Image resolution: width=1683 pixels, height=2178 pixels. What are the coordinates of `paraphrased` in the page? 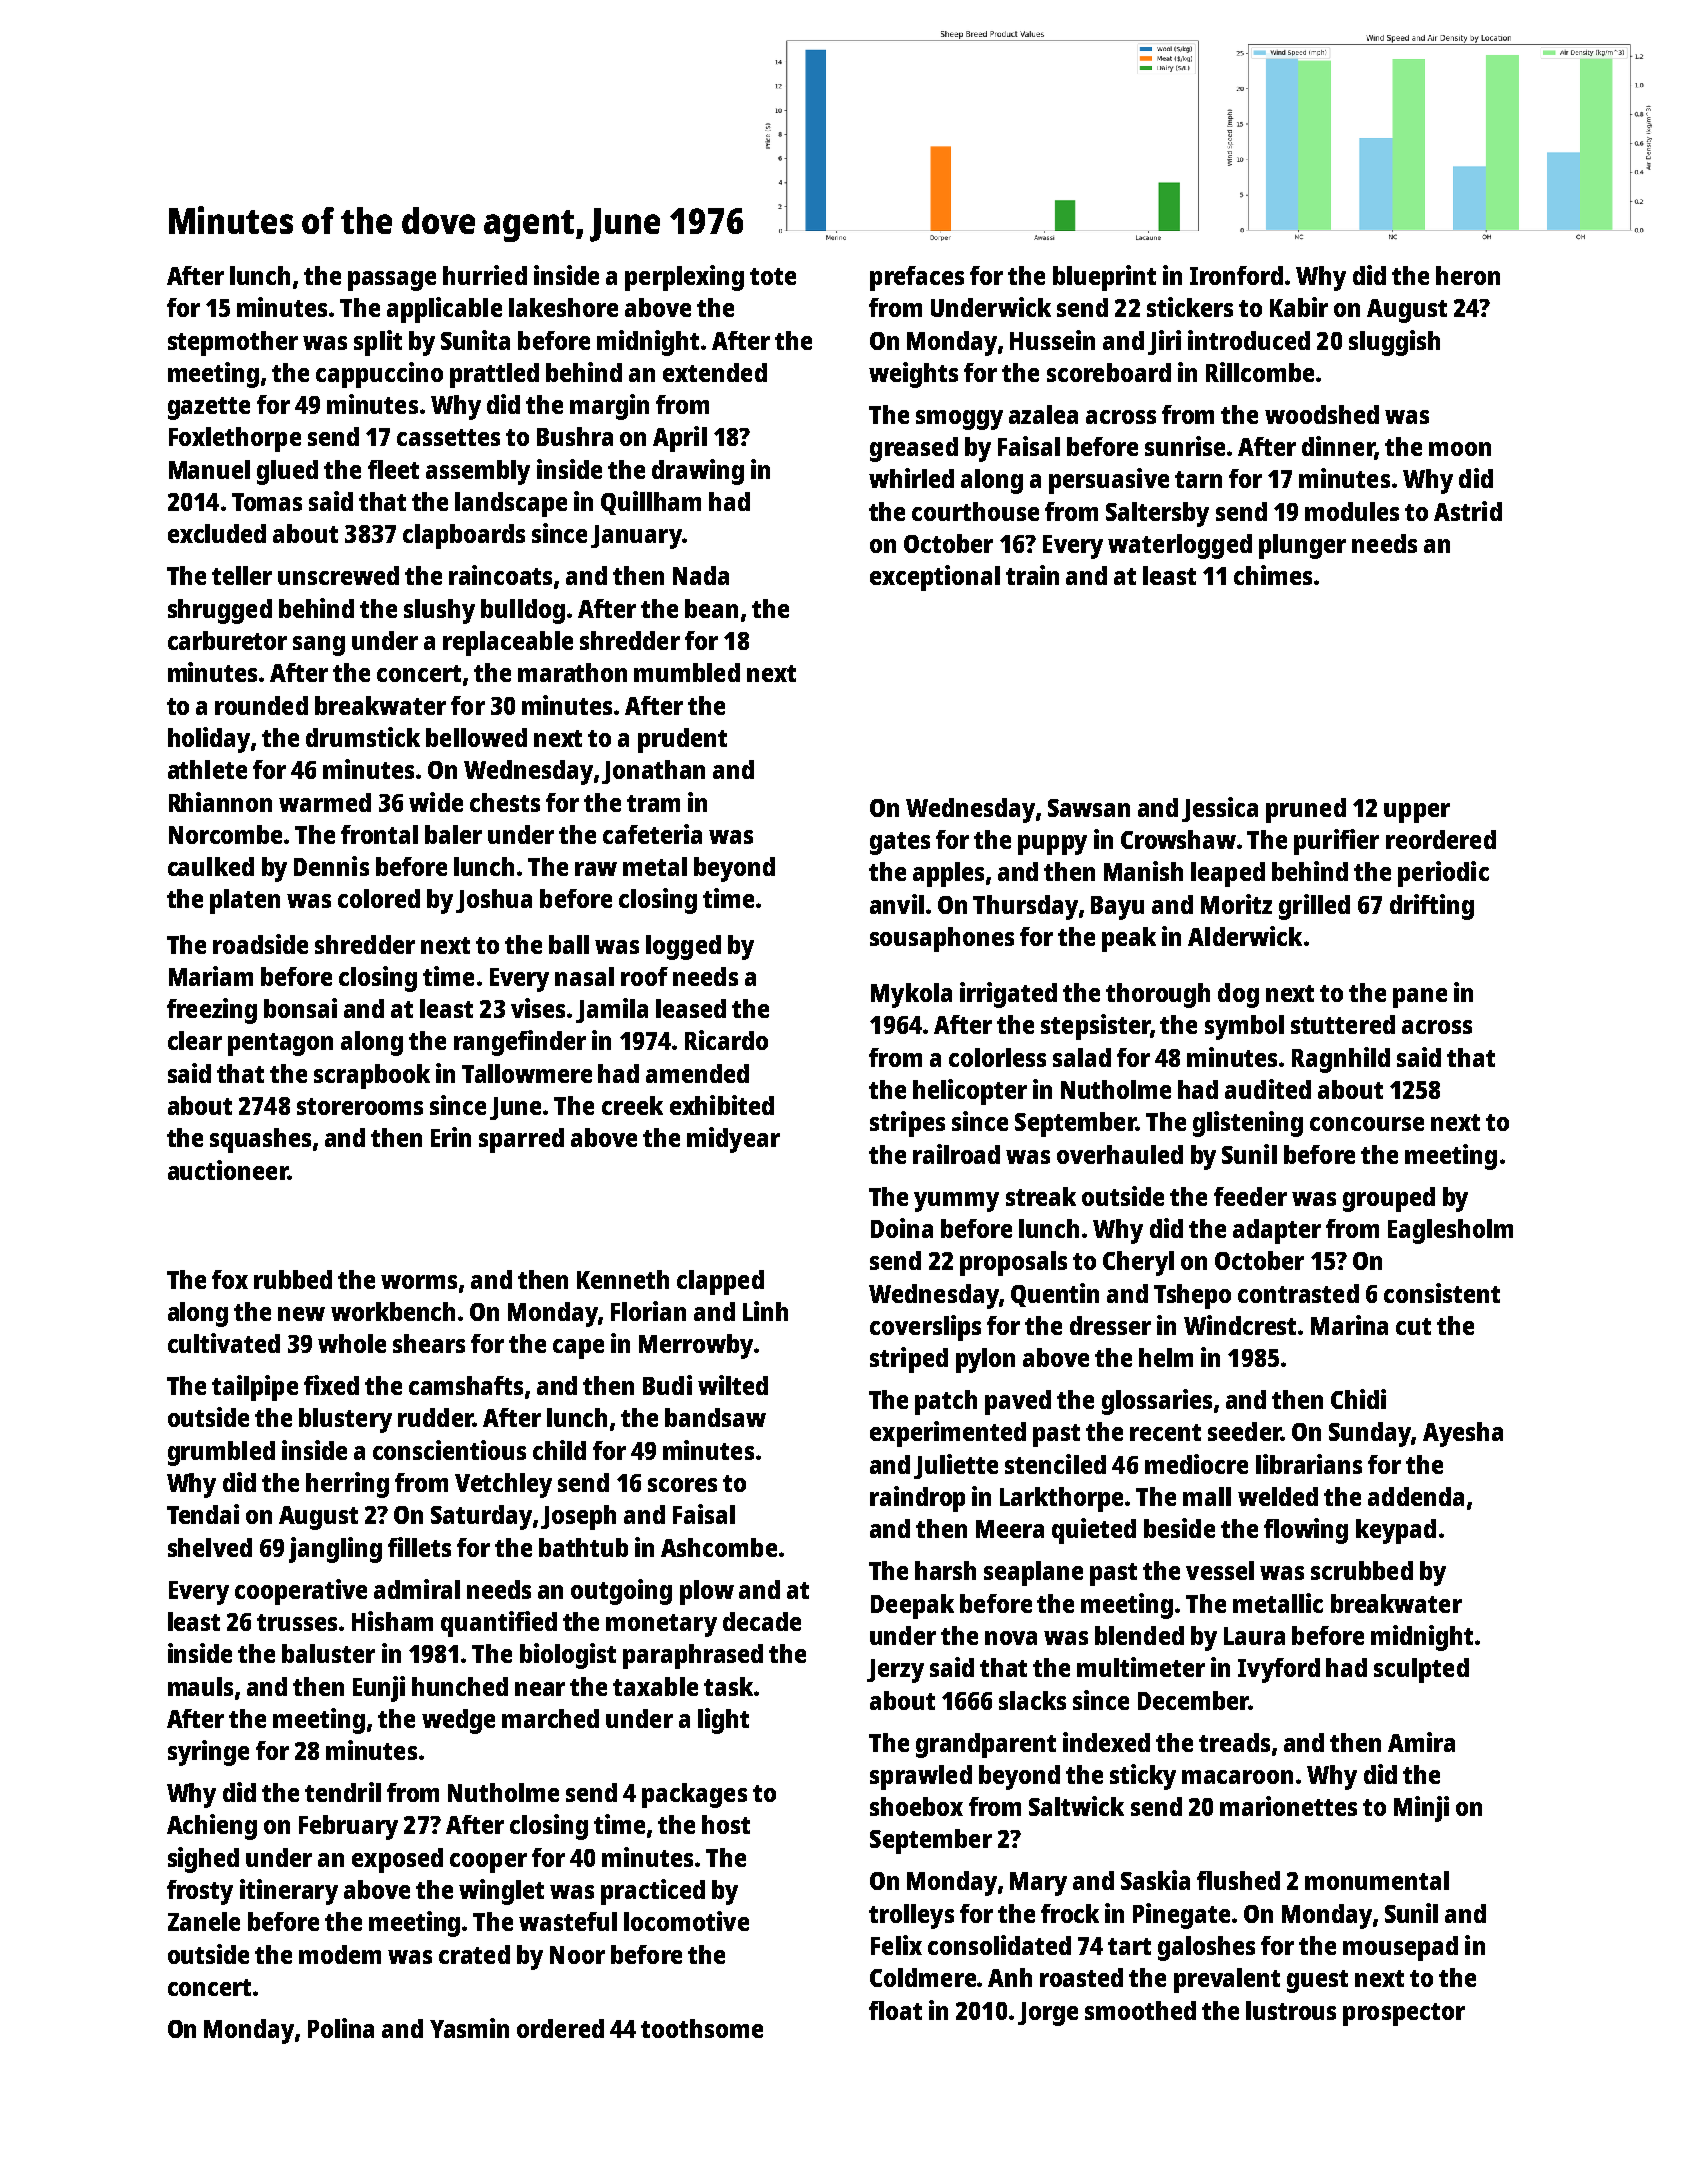 It's located at (693, 1656).
